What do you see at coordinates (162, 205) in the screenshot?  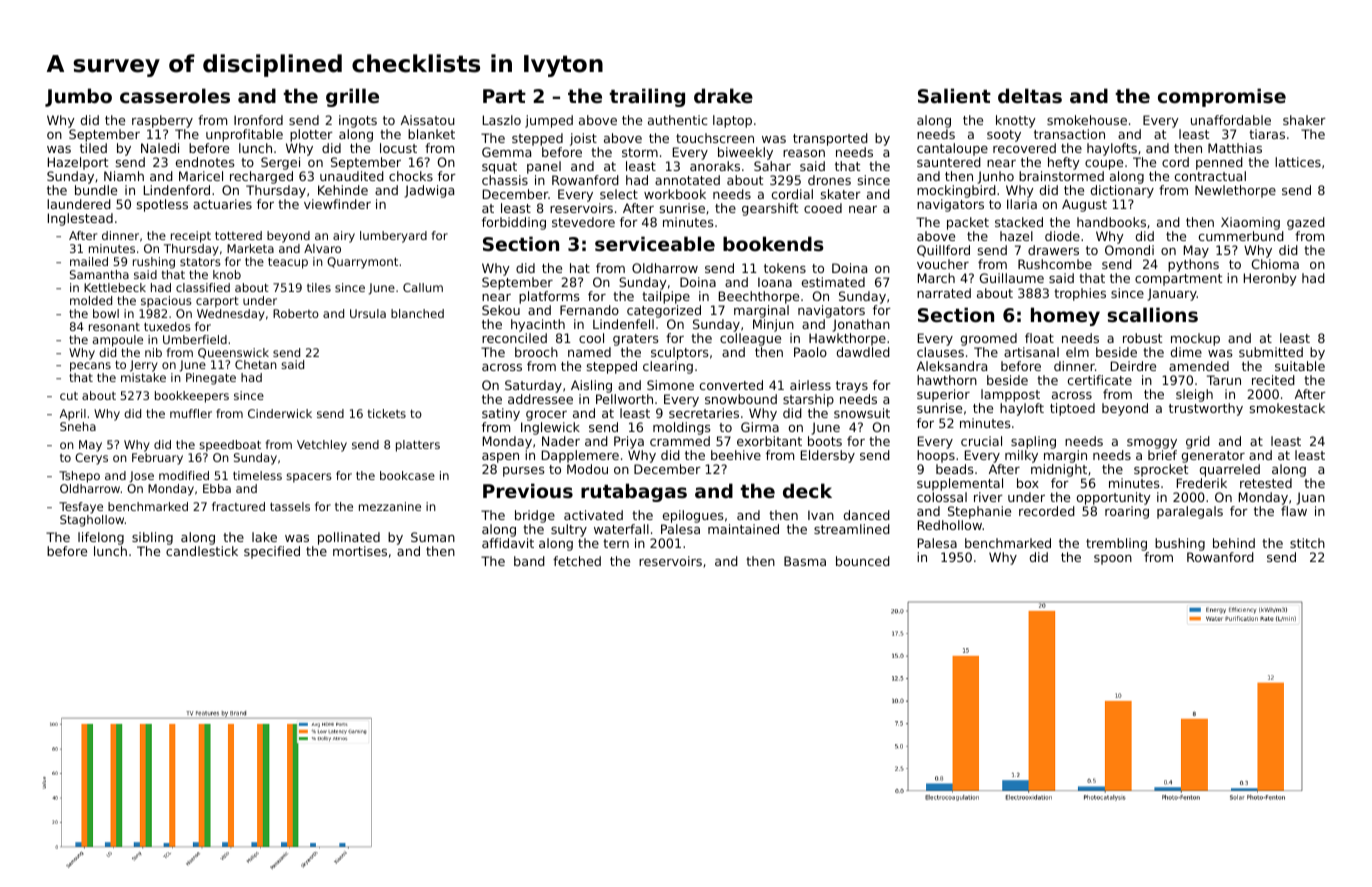 I see `spotless` at bounding box center [162, 205].
